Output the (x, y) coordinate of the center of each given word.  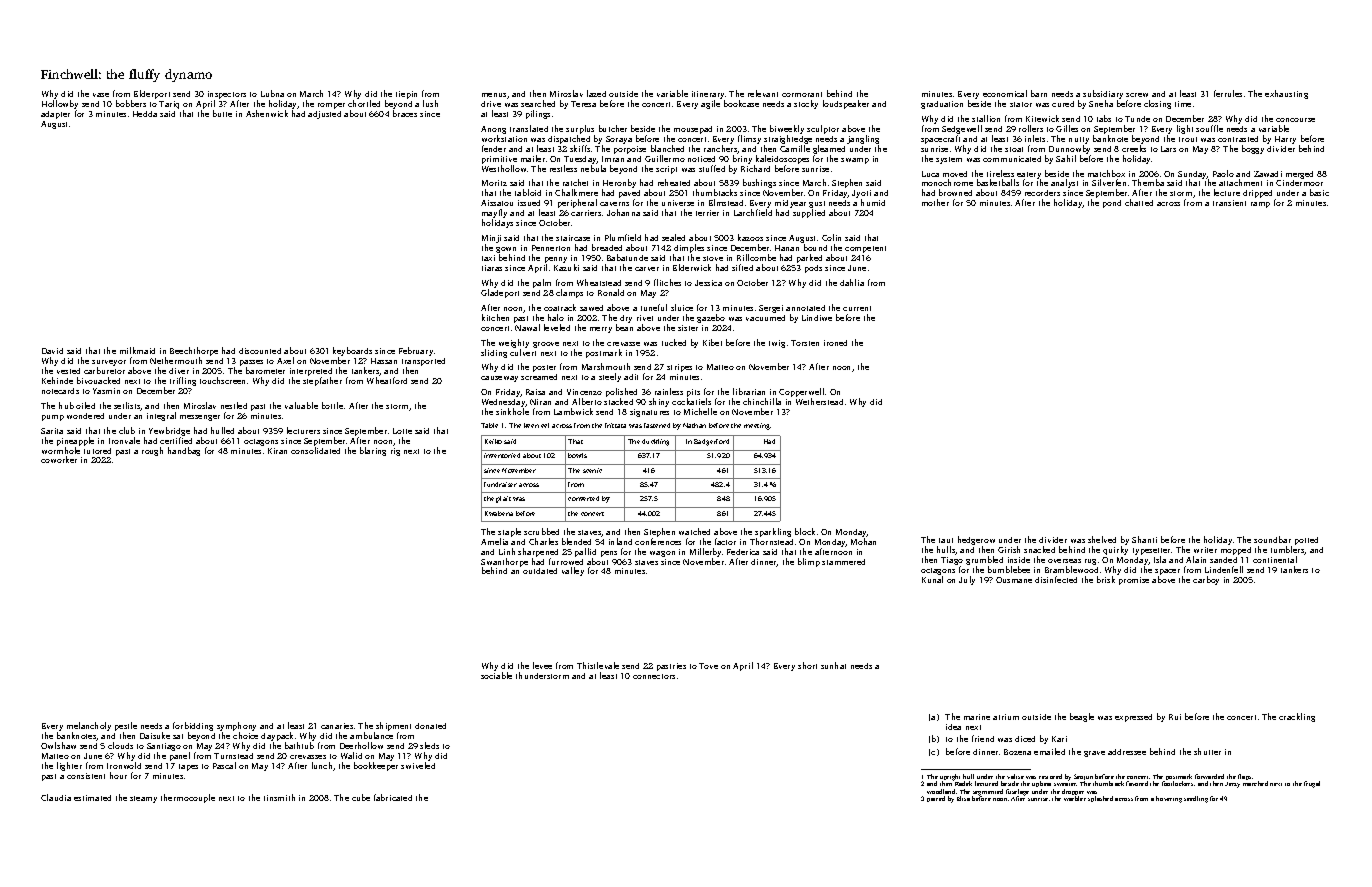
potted (1306, 541)
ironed (835, 343)
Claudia (56, 797)
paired (936, 799)
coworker (59, 459)
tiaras (492, 268)
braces (405, 113)
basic (1319, 192)
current (857, 308)
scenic (592, 470)
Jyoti (861, 195)
